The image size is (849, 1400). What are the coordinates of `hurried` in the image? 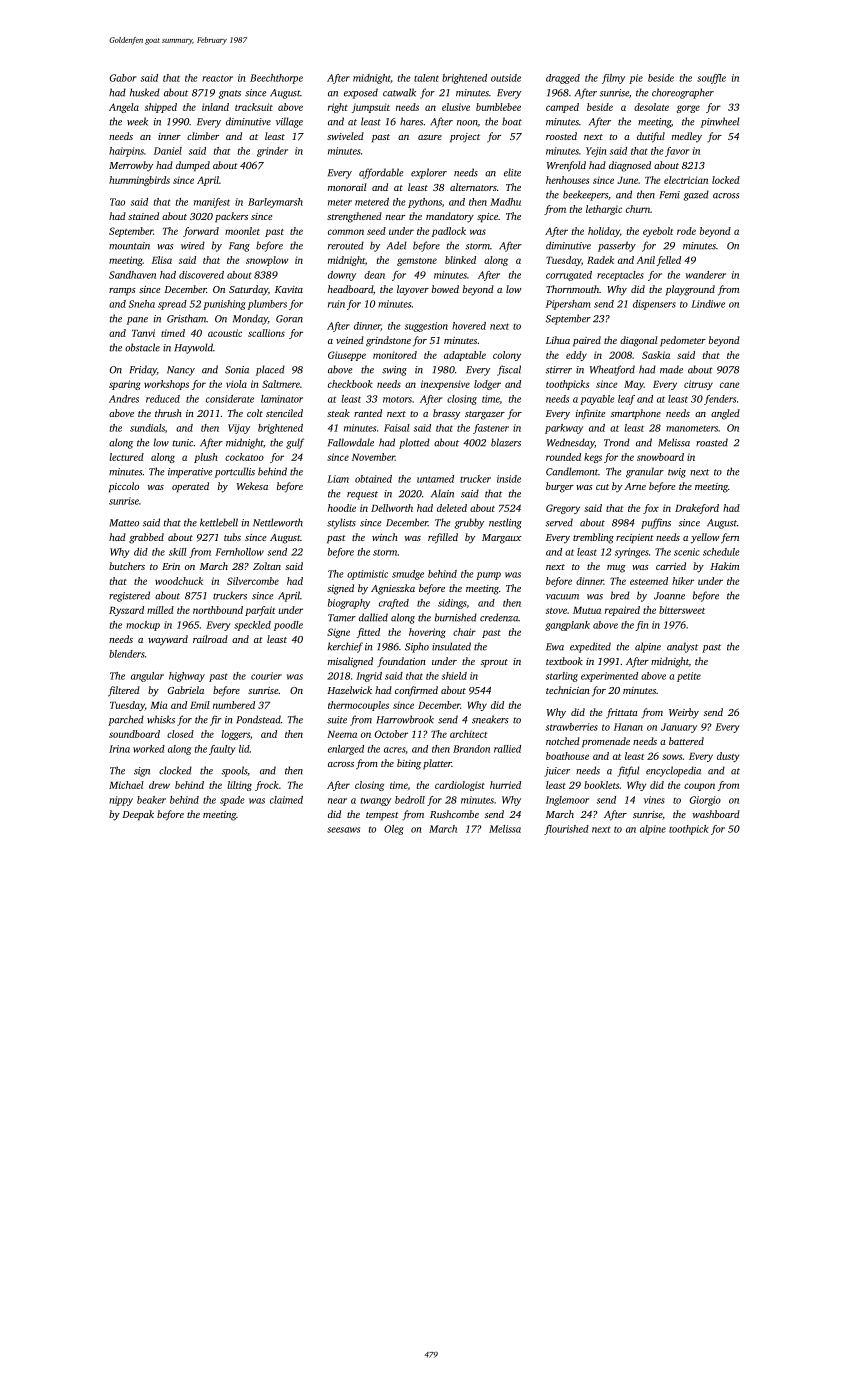 It's located at (505, 785).
